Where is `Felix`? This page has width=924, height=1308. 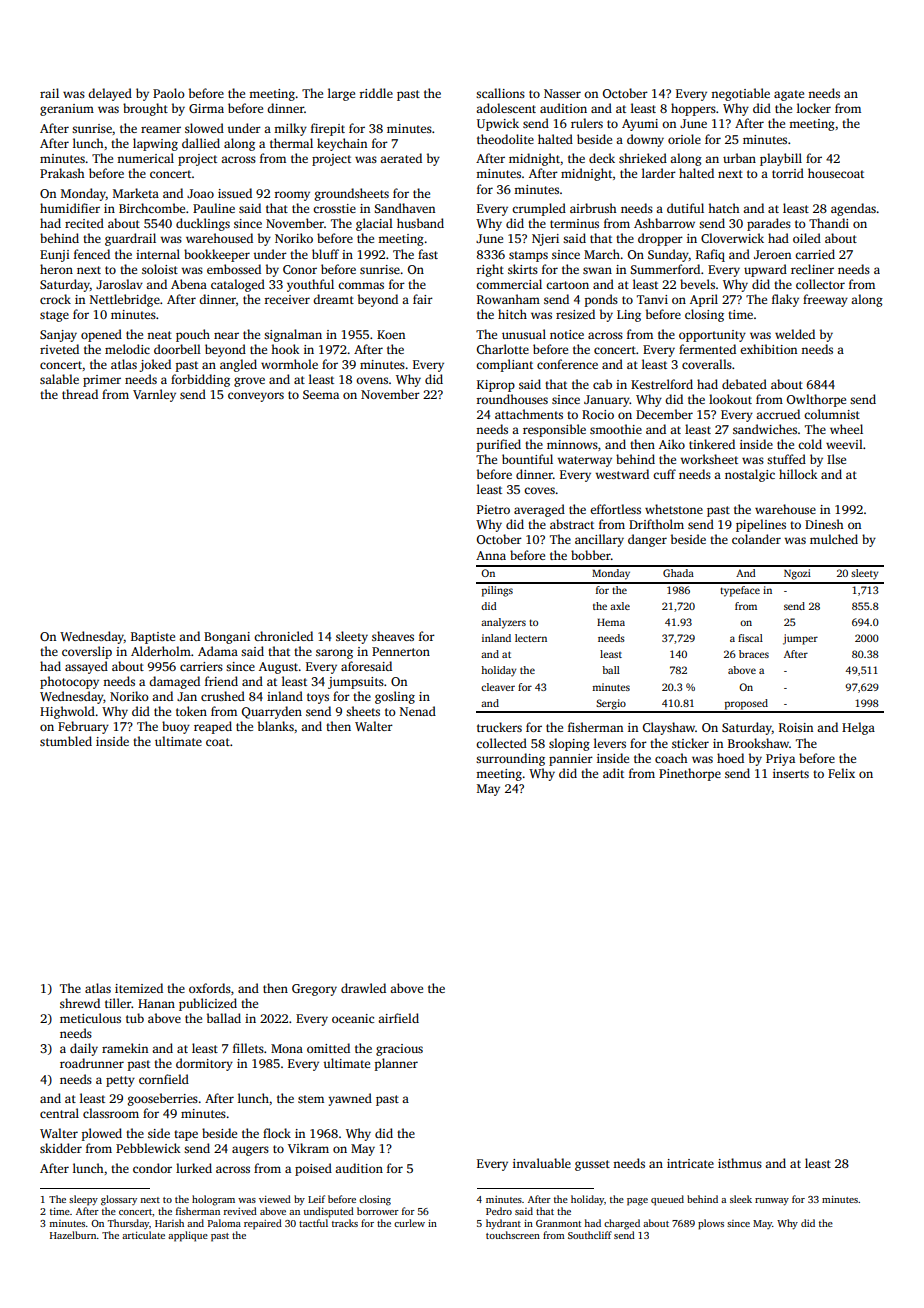 Felix is located at coordinates (841, 773).
